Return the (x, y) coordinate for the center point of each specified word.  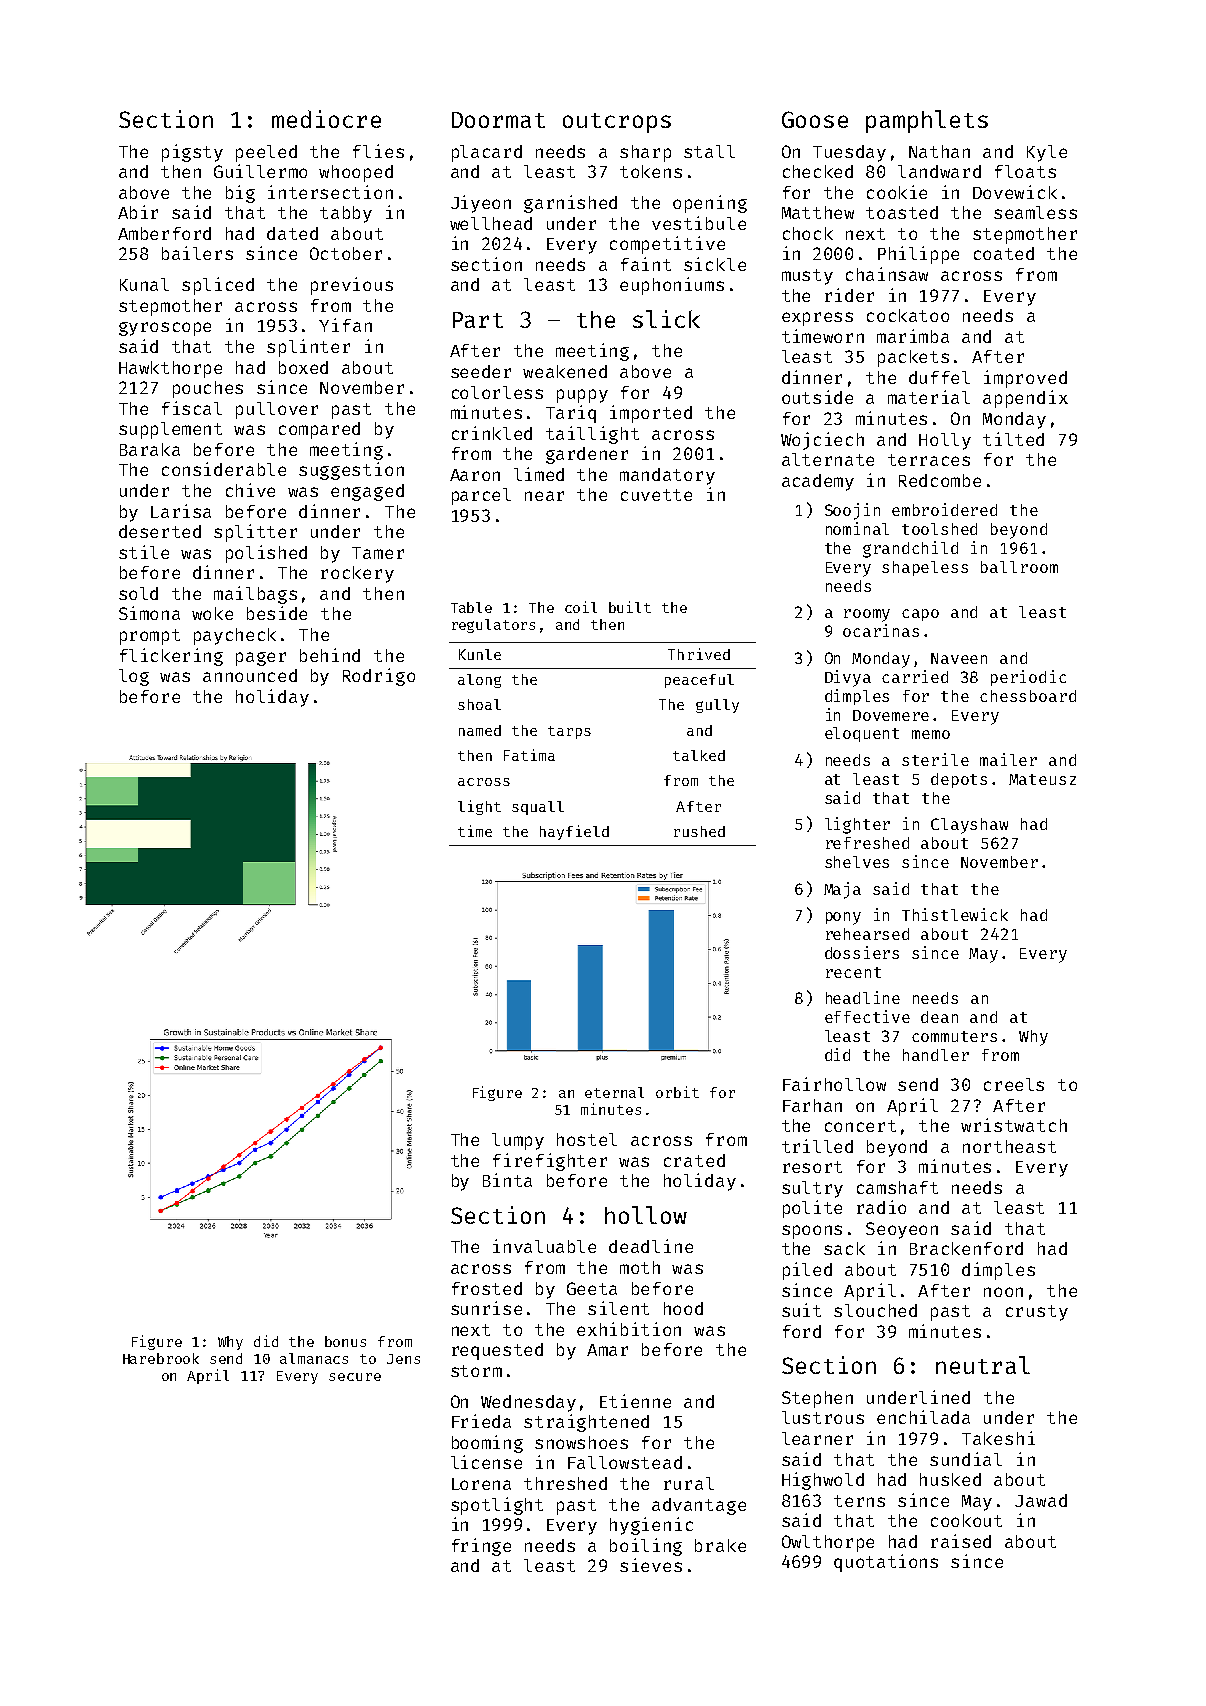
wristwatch (1014, 1125)
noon (1003, 1292)
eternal (614, 1092)
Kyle (1047, 153)
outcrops (617, 123)
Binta (507, 1180)
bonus (345, 1341)
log (134, 677)
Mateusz (1042, 779)
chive (250, 490)
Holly (945, 441)
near (544, 496)
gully (717, 706)
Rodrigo (379, 677)
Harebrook (161, 1358)
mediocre (326, 119)
